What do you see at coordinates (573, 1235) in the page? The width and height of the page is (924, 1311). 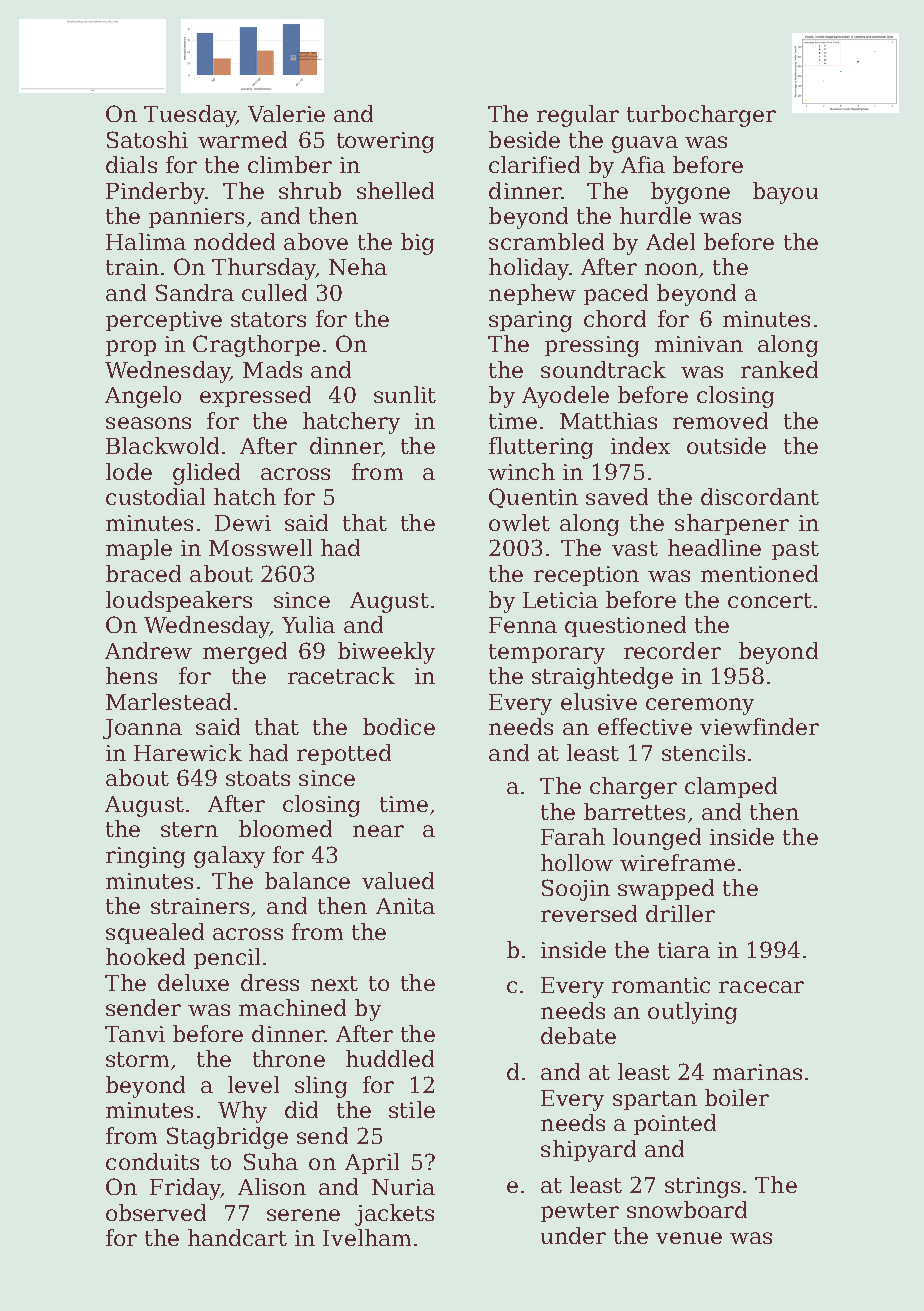 I see `under` at bounding box center [573, 1235].
